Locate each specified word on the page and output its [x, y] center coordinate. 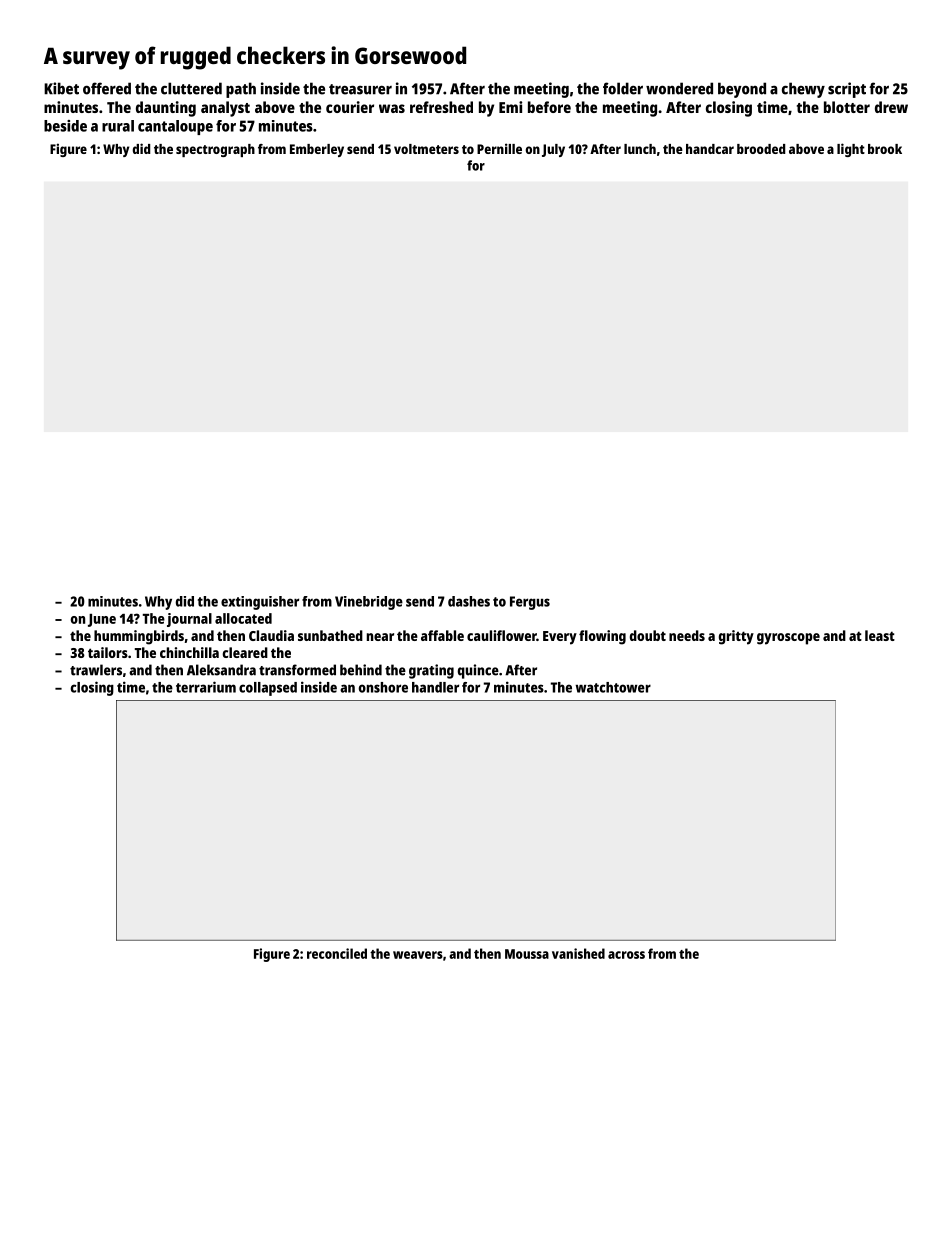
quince [478, 671]
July [553, 150]
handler [435, 687]
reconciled [337, 953]
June [102, 620]
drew [891, 107]
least [880, 635]
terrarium [206, 687]
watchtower [613, 687]
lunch [640, 149]
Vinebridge [369, 603]
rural [118, 126]
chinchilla [189, 652]
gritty [736, 637]
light [851, 150]
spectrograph [215, 150]
